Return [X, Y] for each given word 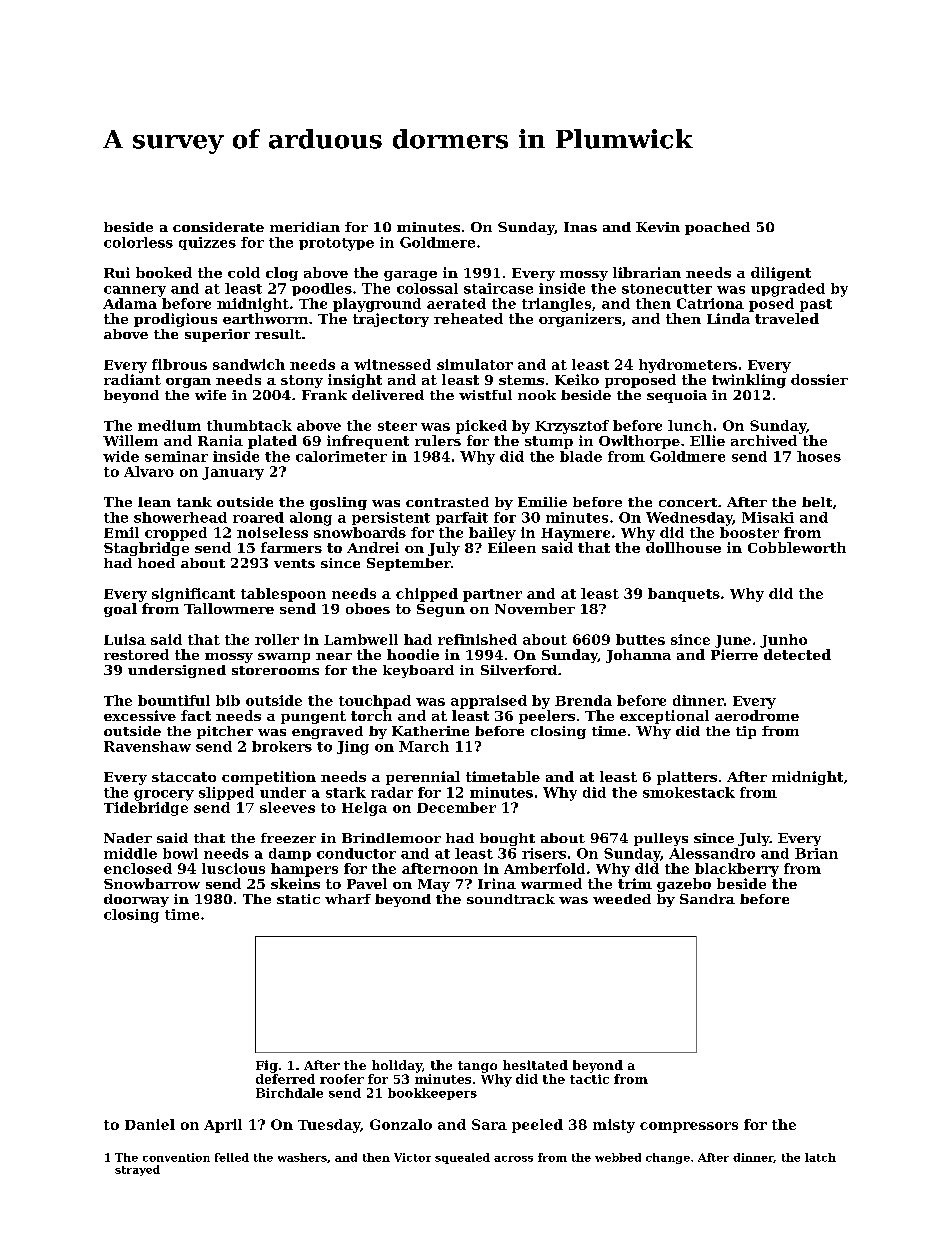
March [424, 746]
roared [258, 517]
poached [717, 228]
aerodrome [757, 715]
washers [302, 1157]
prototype [336, 244]
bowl [180, 853]
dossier [819, 379]
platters [687, 778]
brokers [282, 746]
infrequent [368, 442]
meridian [305, 227]
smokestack [689, 792]
